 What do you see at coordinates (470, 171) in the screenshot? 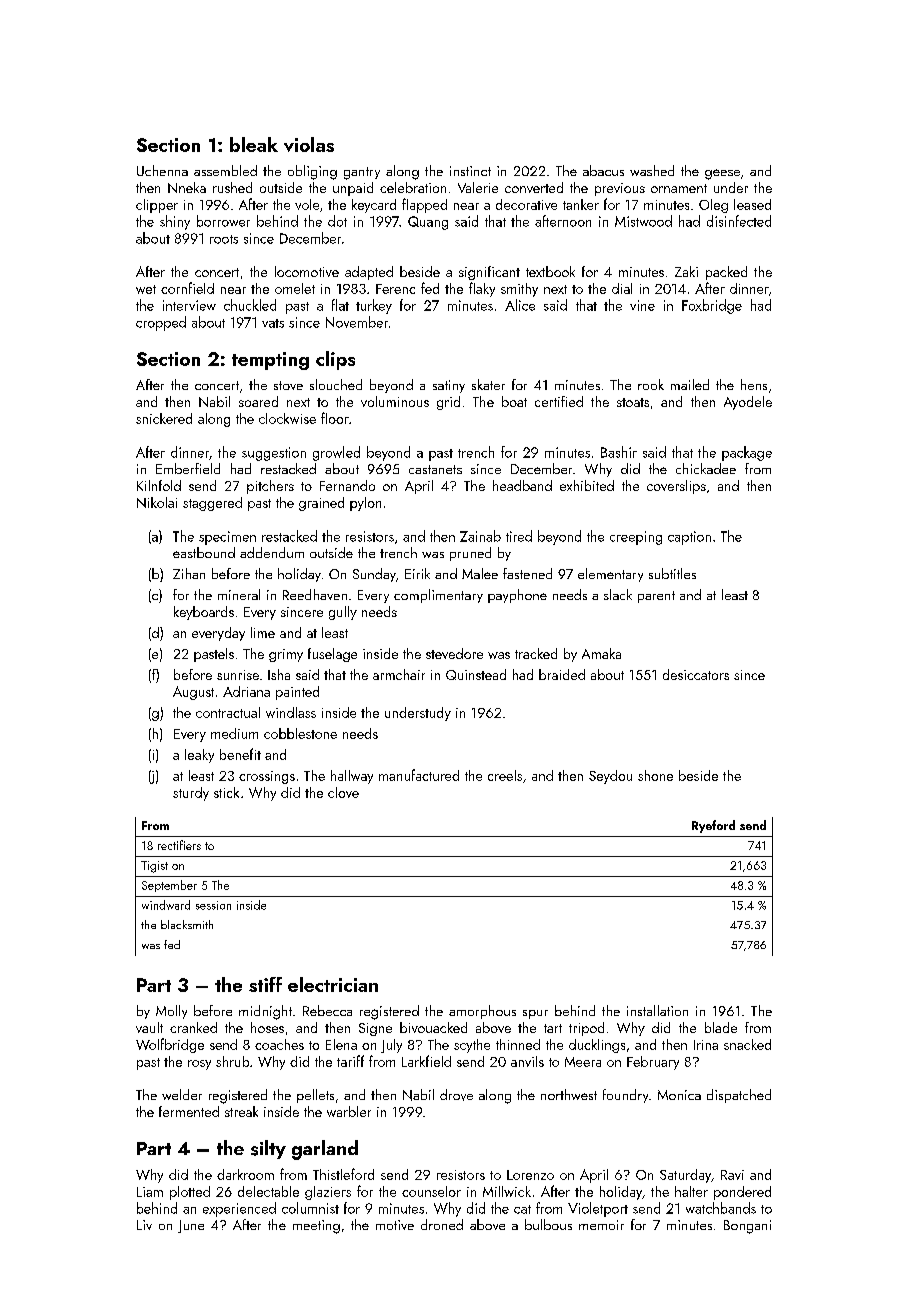
I see `instinct` at bounding box center [470, 171].
